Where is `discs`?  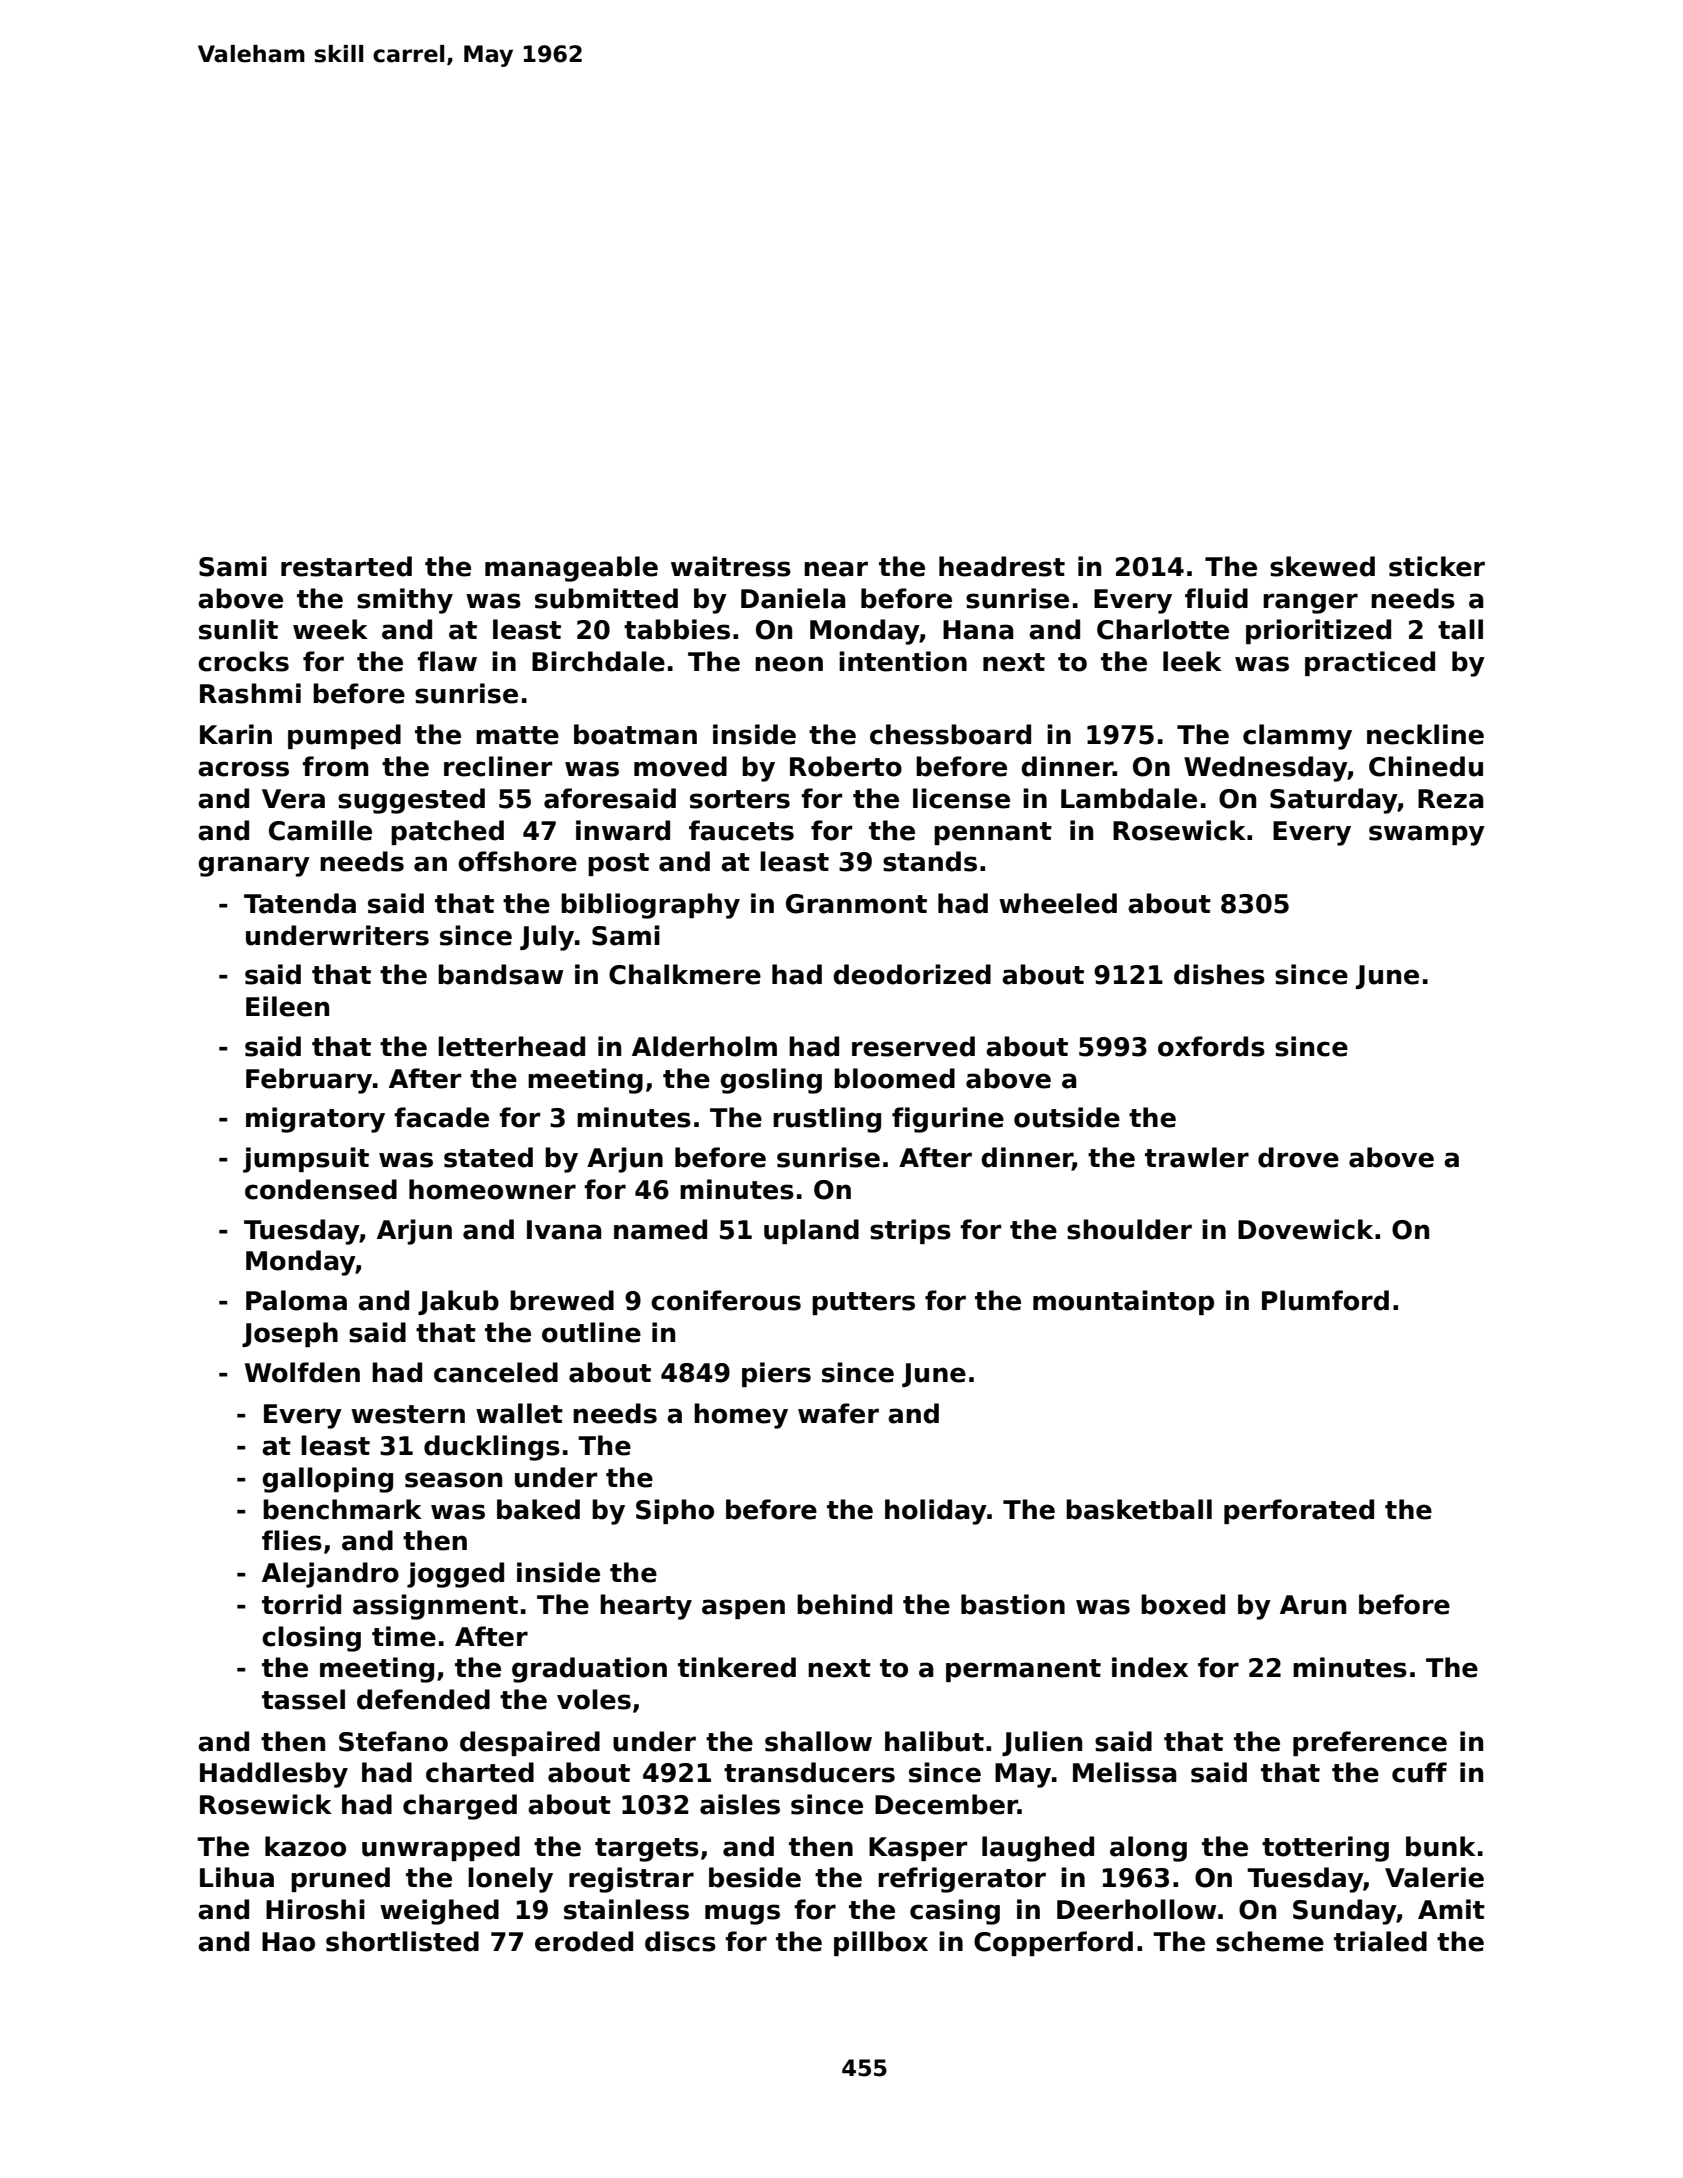 discs is located at coordinates (680, 1941).
